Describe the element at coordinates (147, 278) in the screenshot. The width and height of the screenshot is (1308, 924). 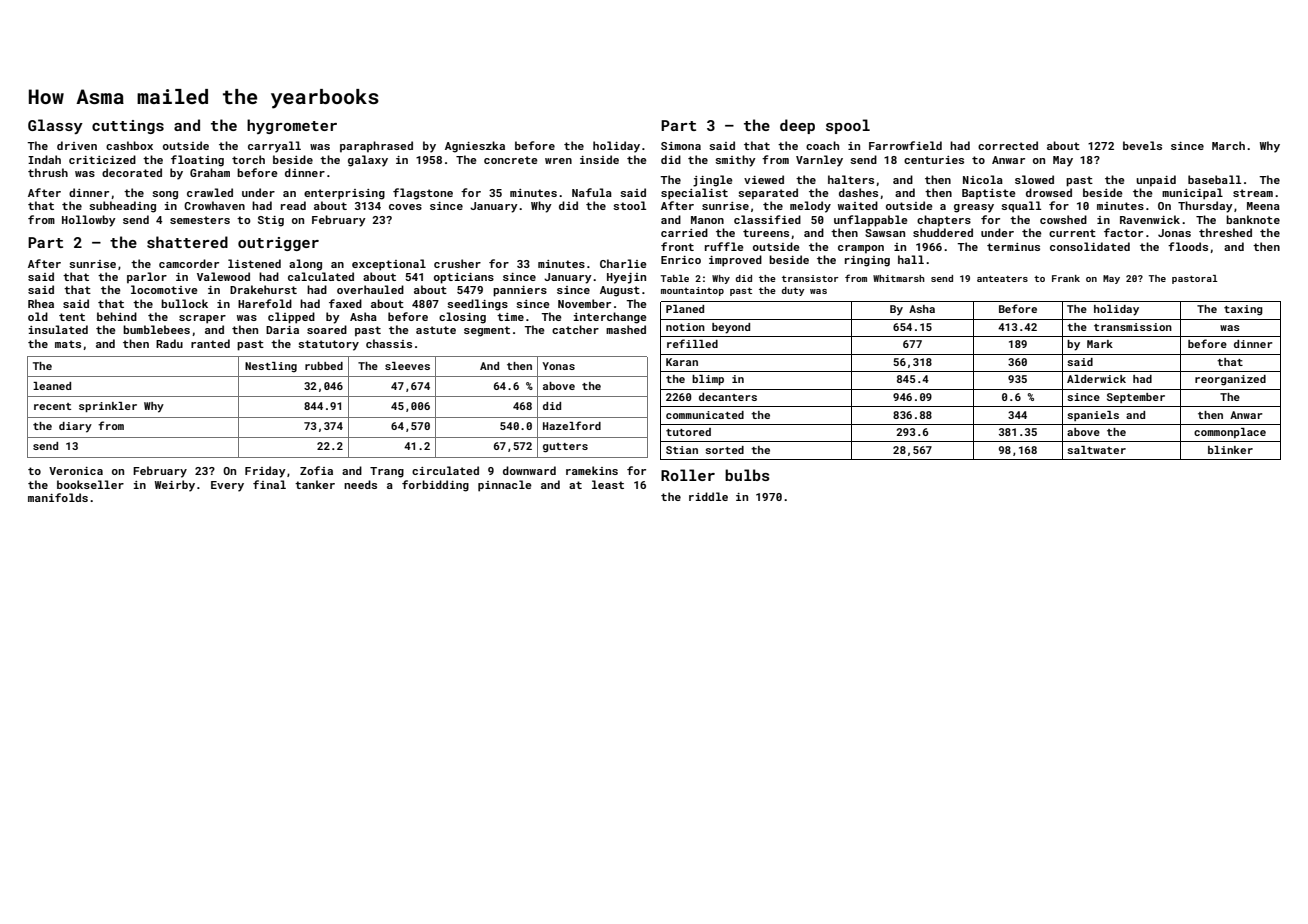
I see `parlor` at that location.
